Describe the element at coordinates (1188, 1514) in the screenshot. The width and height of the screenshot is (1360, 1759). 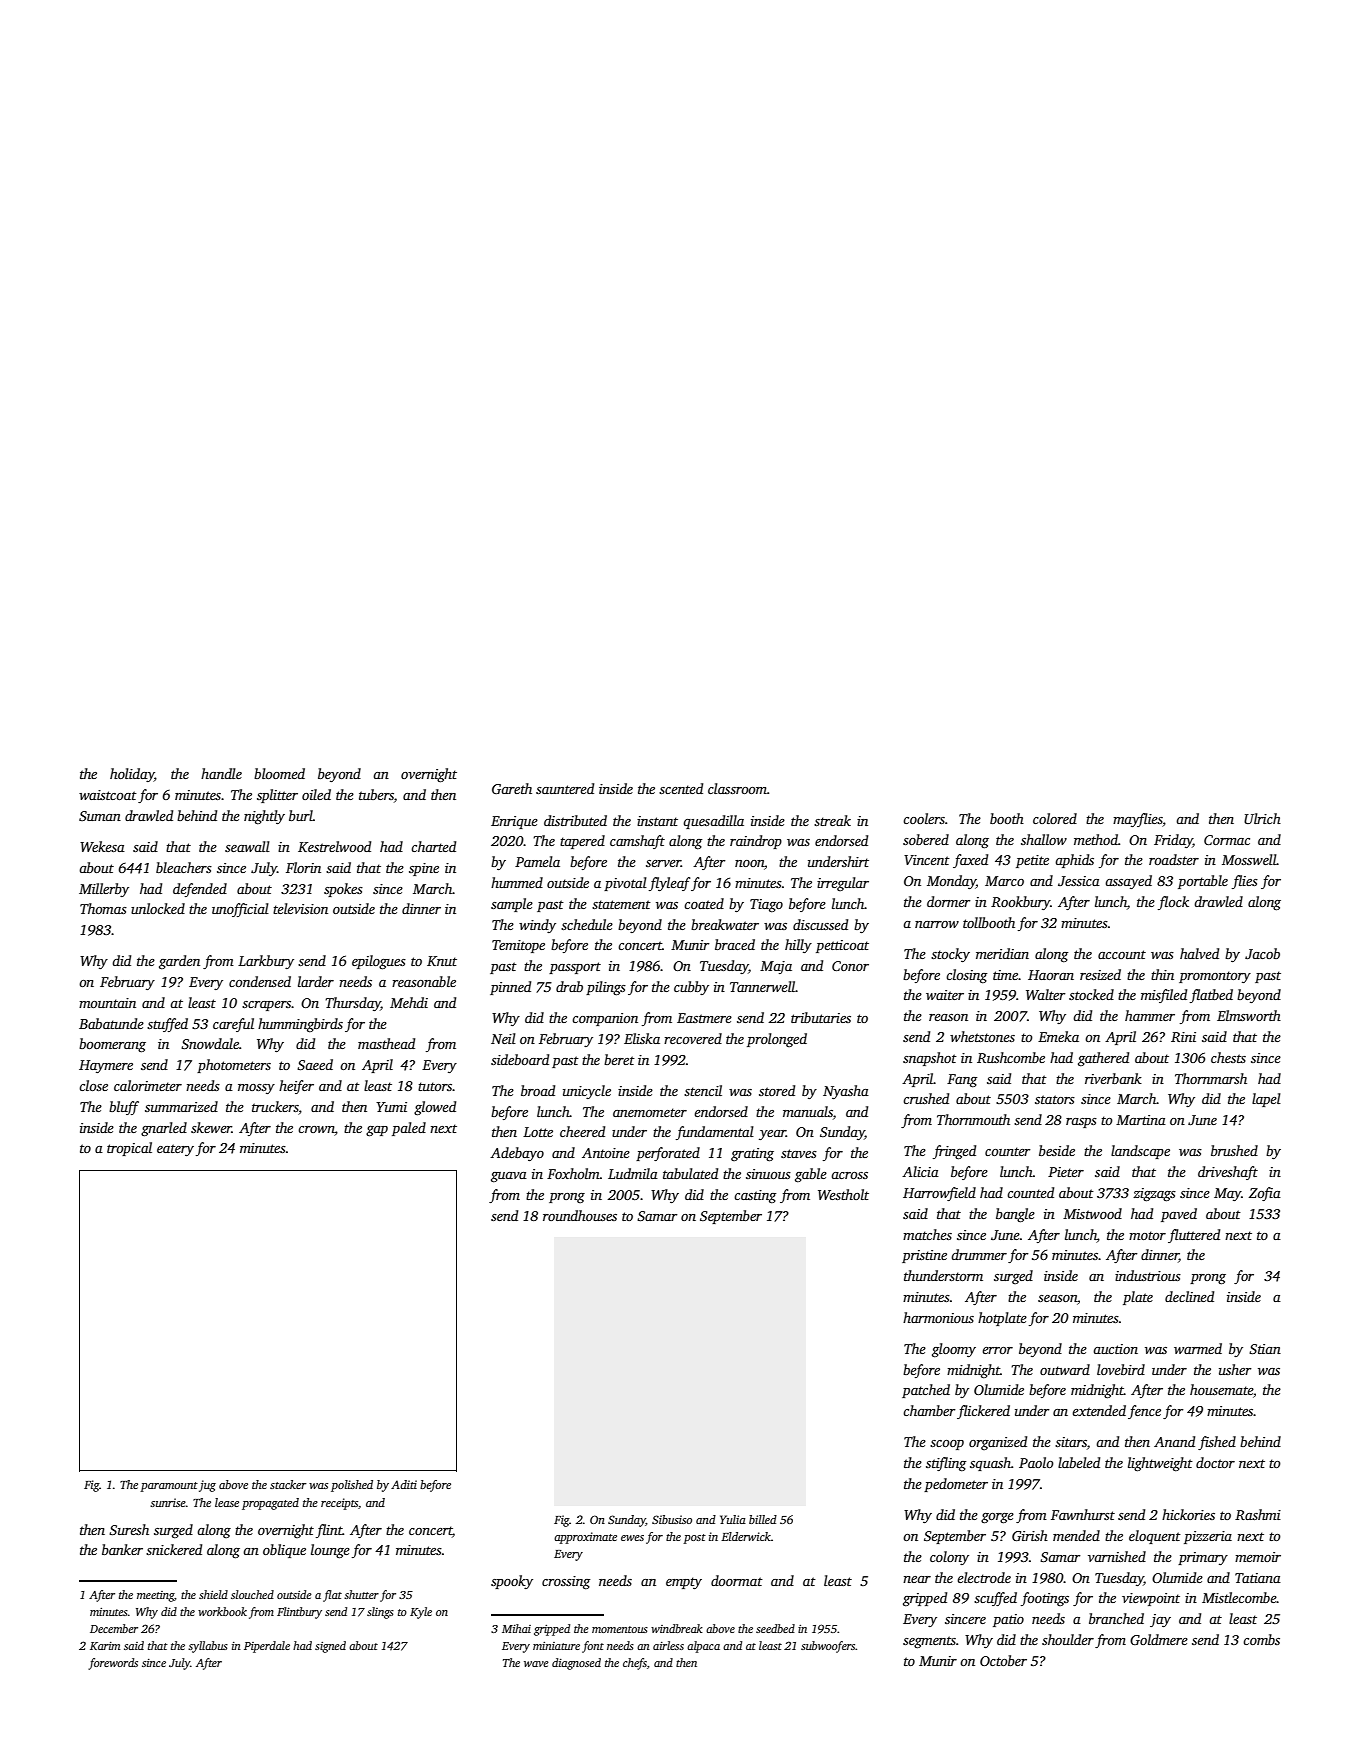
I see `hickories` at that location.
